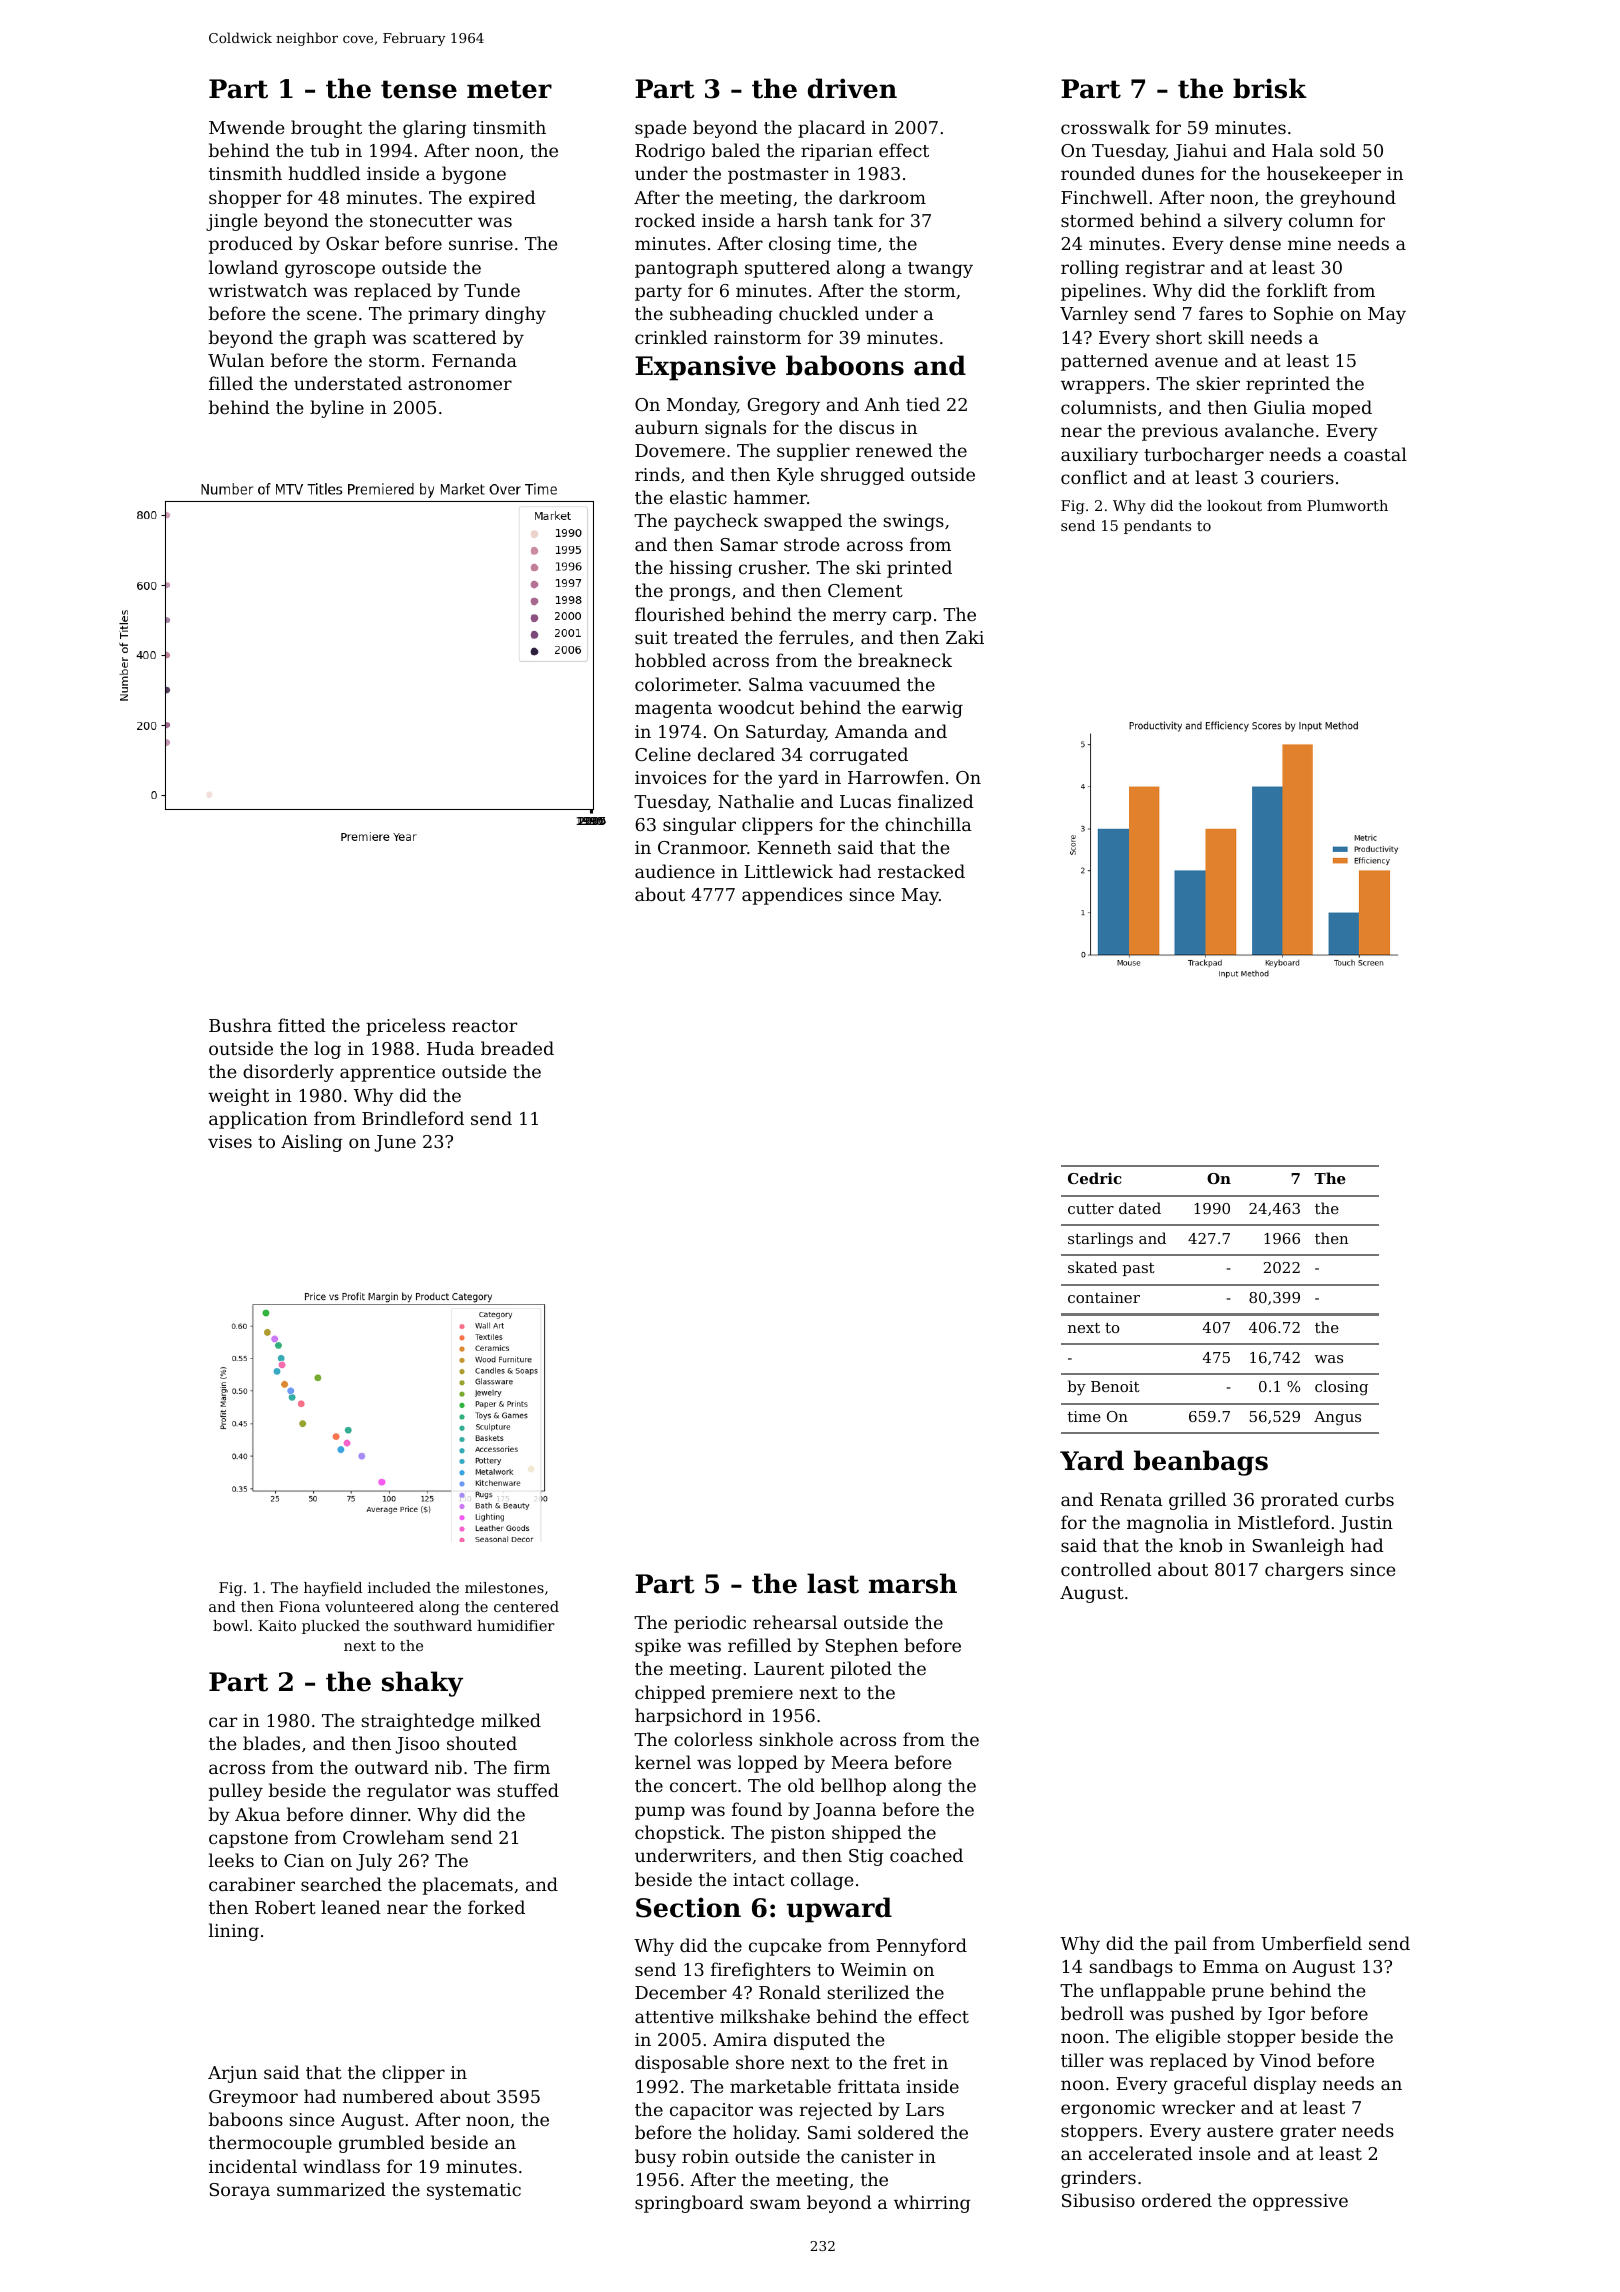  Describe the element at coordinates (1115, 1386) in the page. I see `Benoit` at that location.
